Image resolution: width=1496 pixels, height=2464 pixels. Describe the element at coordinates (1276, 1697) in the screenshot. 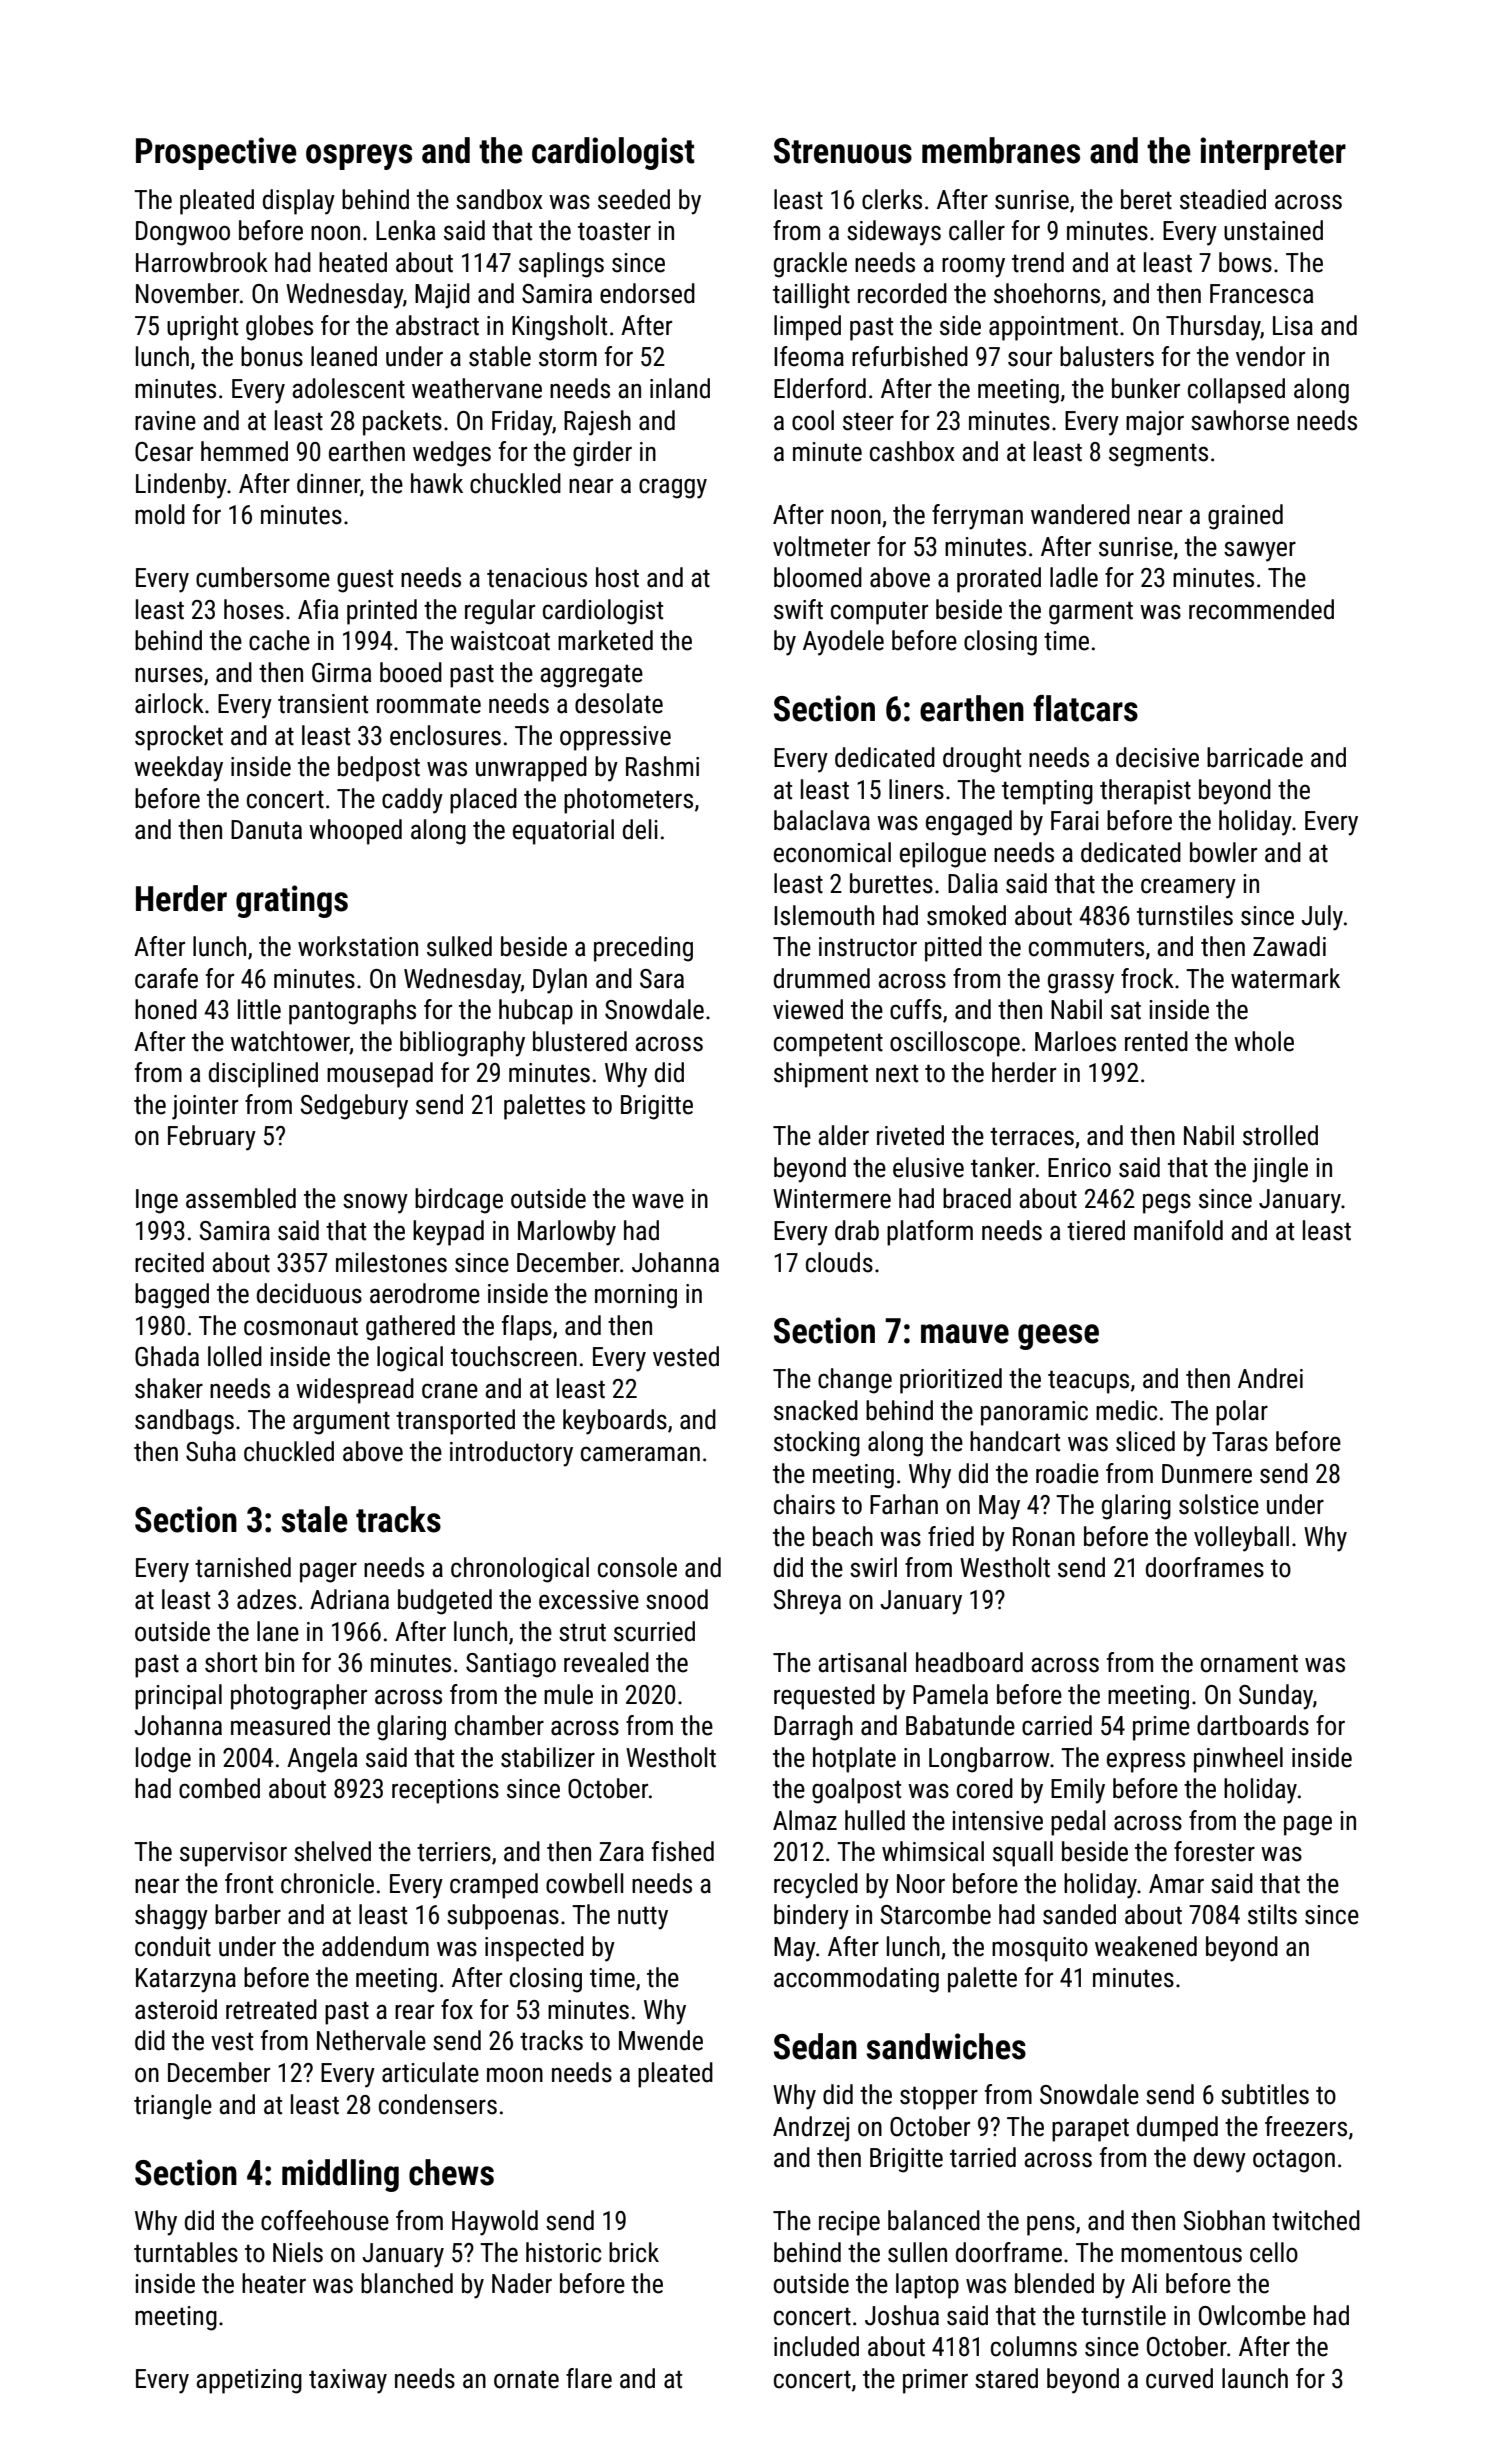

I see `Sunday` at that location.
